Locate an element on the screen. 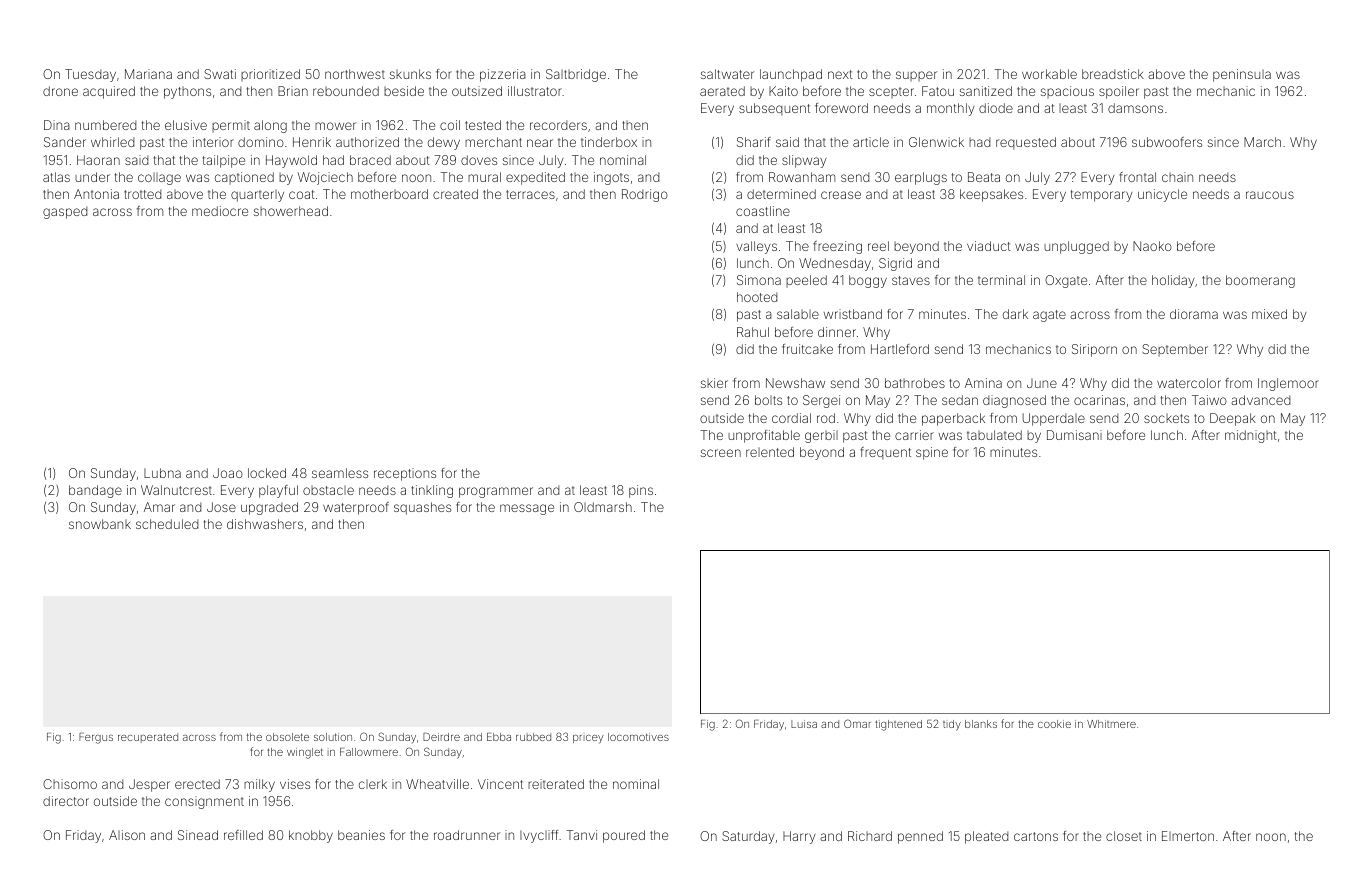 The width and height of the screenshot is (1372, 887). workable is located at coordinates (1049, 74).
